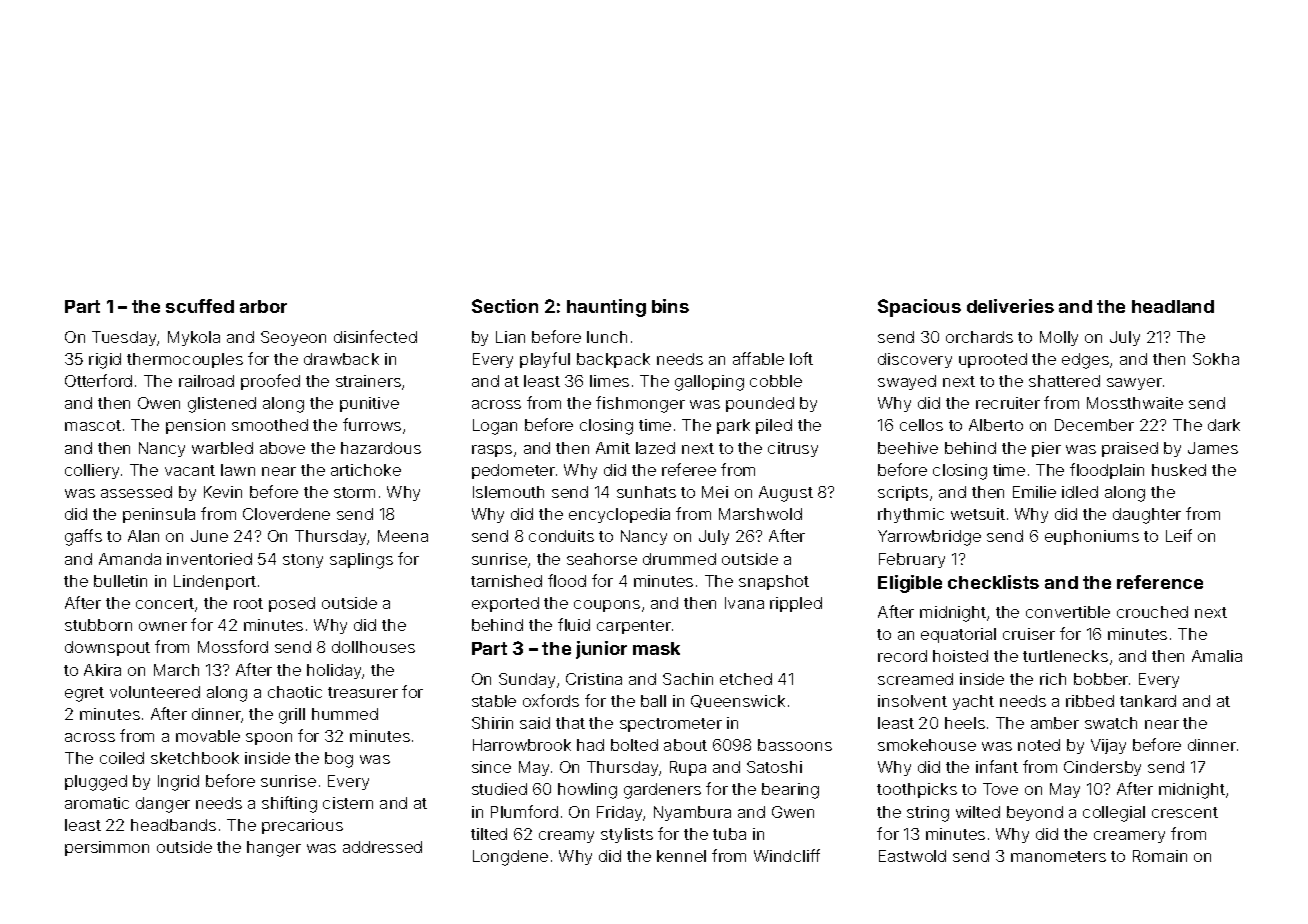 This screenshot has height=924, width=1308. What do you see at coordinates (1173, 306) in the screenshot?
I see `headland` at bounding box center [1173, 306].
